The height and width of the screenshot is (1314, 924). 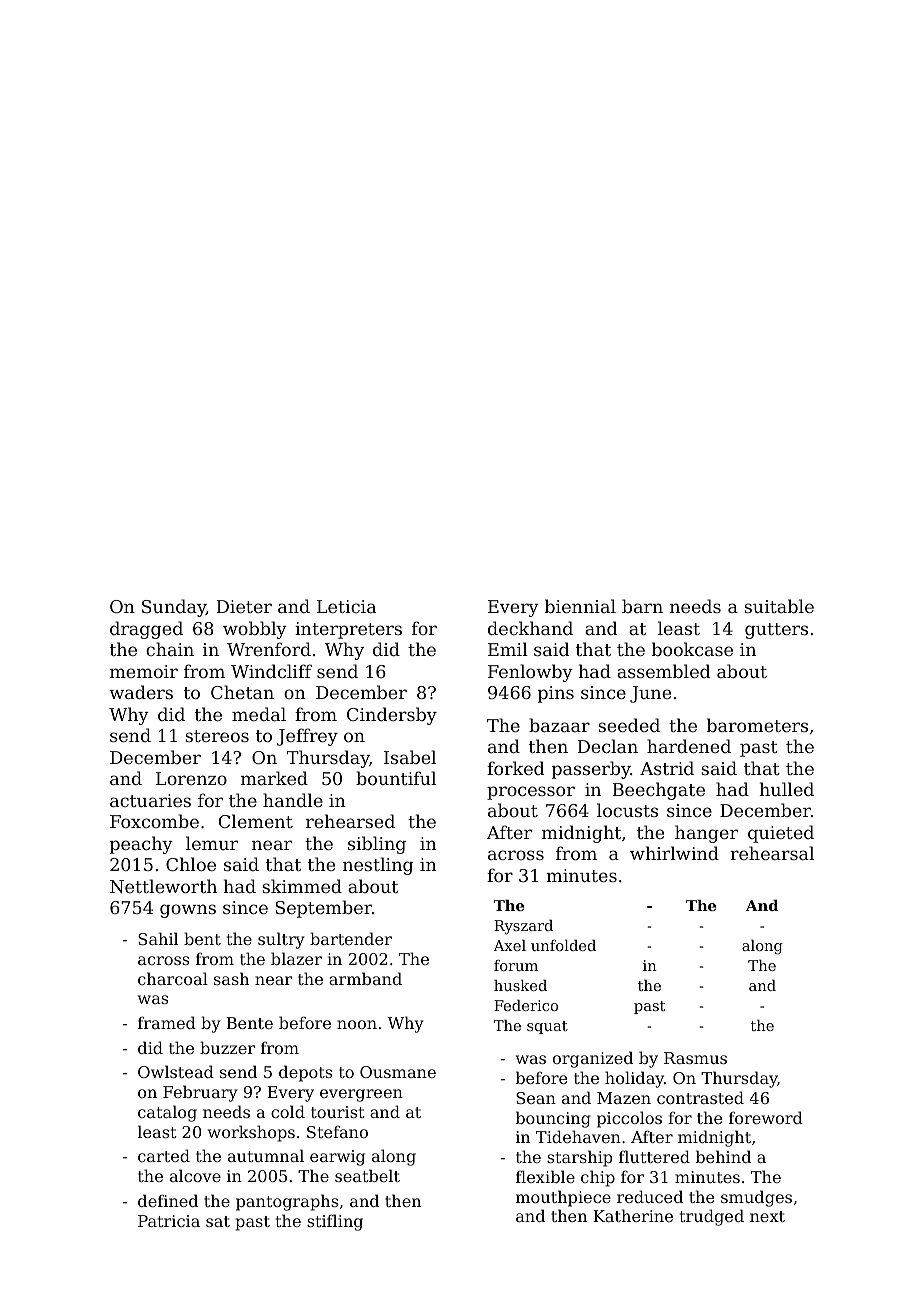 What do you see at coordinates (337, 1131) in the screenshot?
I see `Stefano` at bounding box center [337, 1131].
